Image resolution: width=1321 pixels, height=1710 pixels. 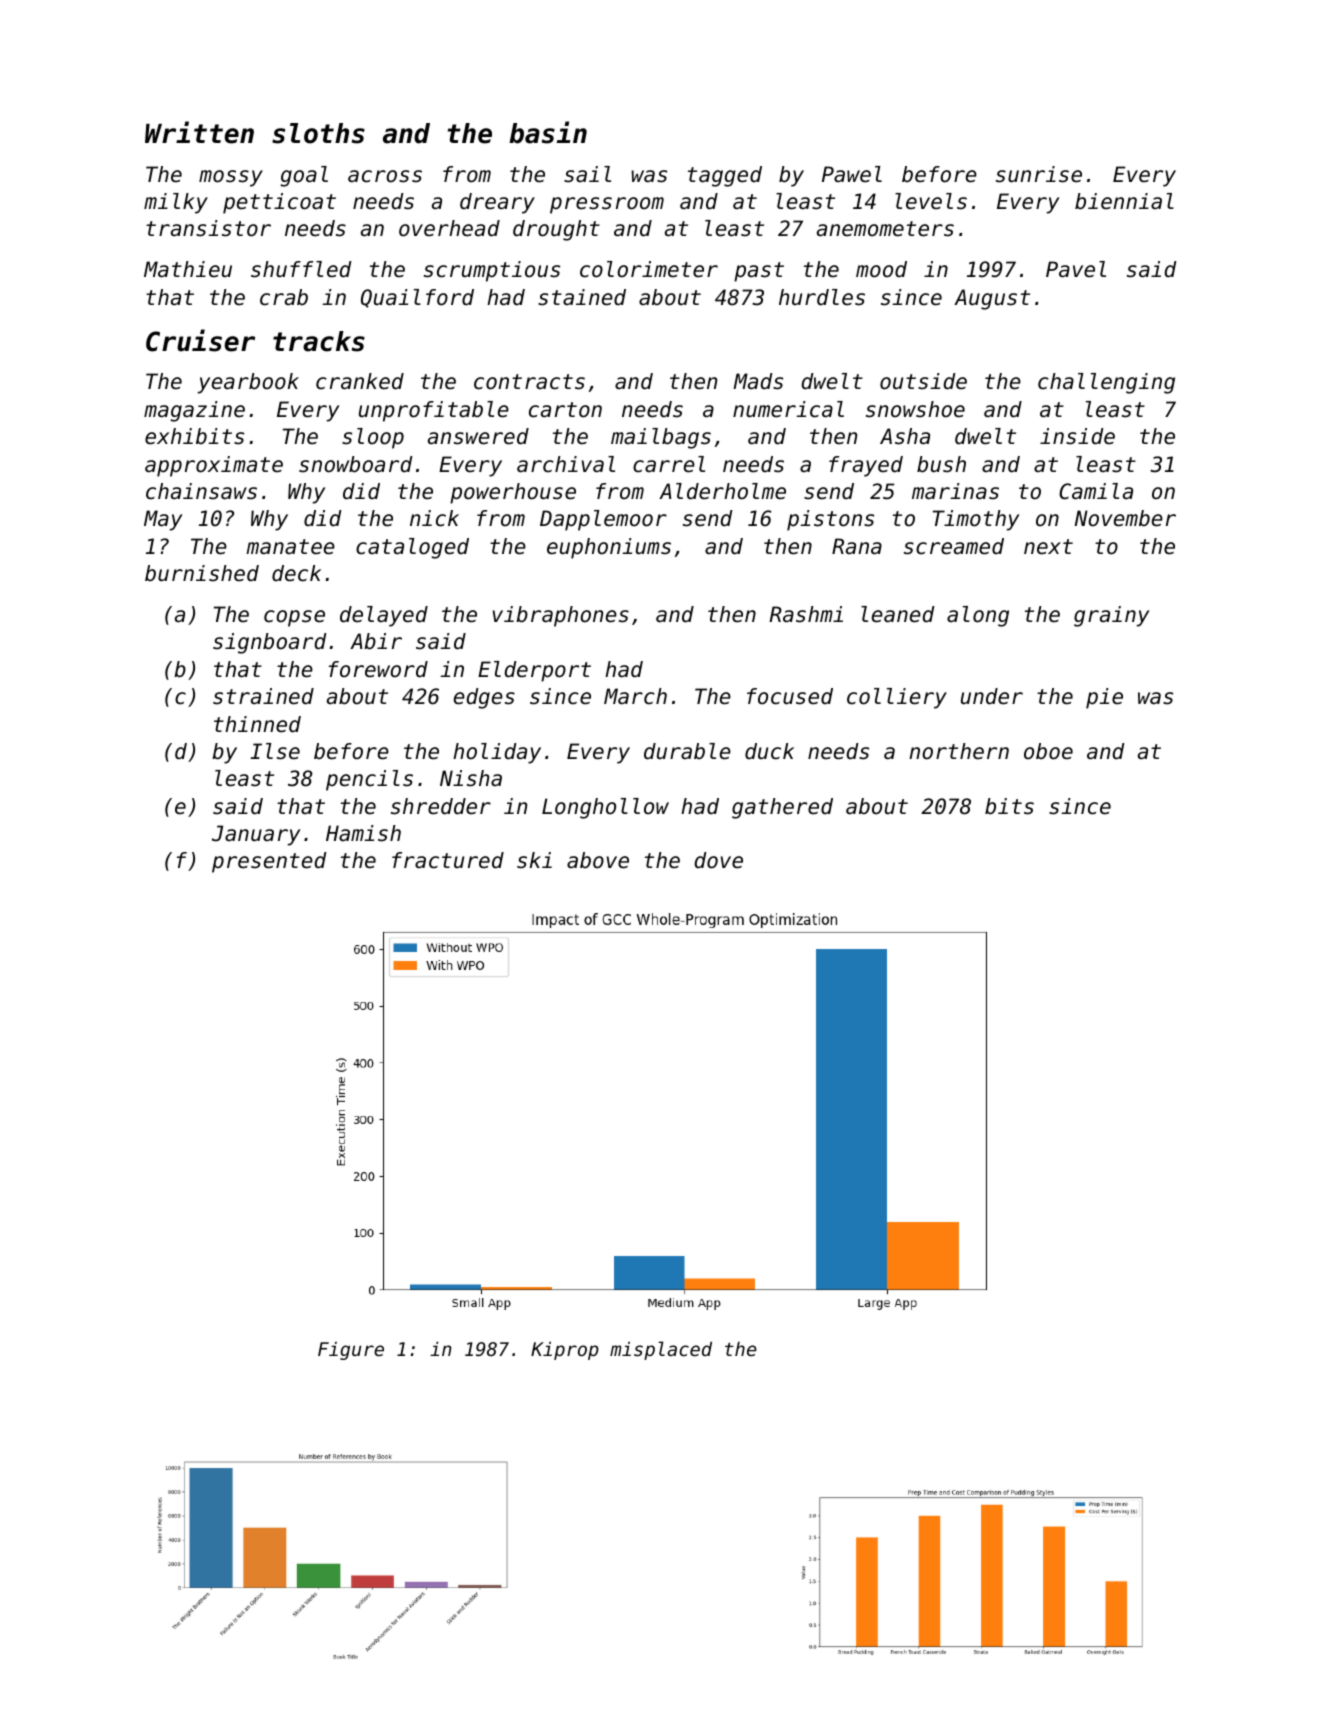 What do you see at coordinates (202, 573) in the page?
I see `burnished` at bounding box center [202, 573].
